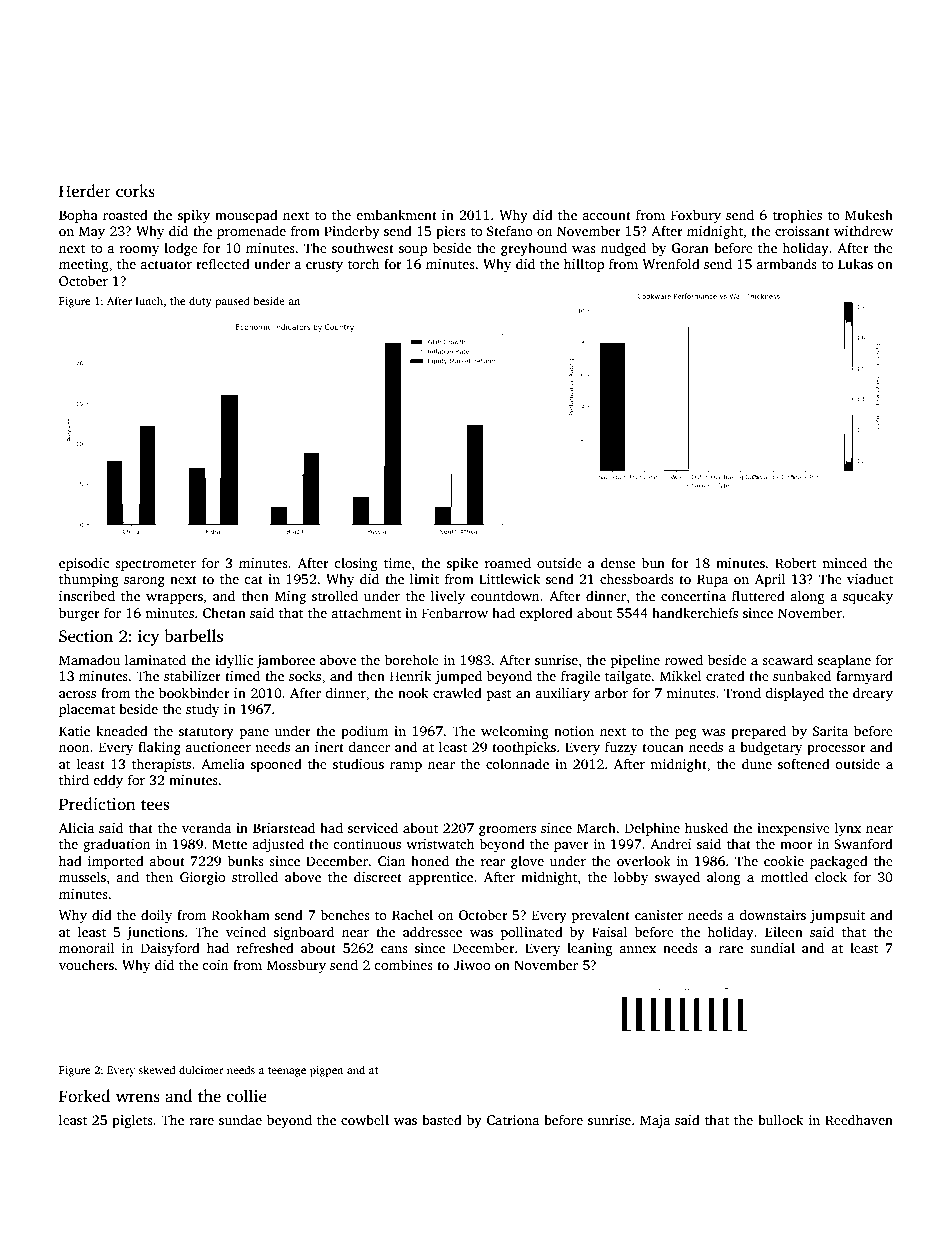  Describe the element at coordinates (84, 564) in the image. I see `episodic` at that location.
